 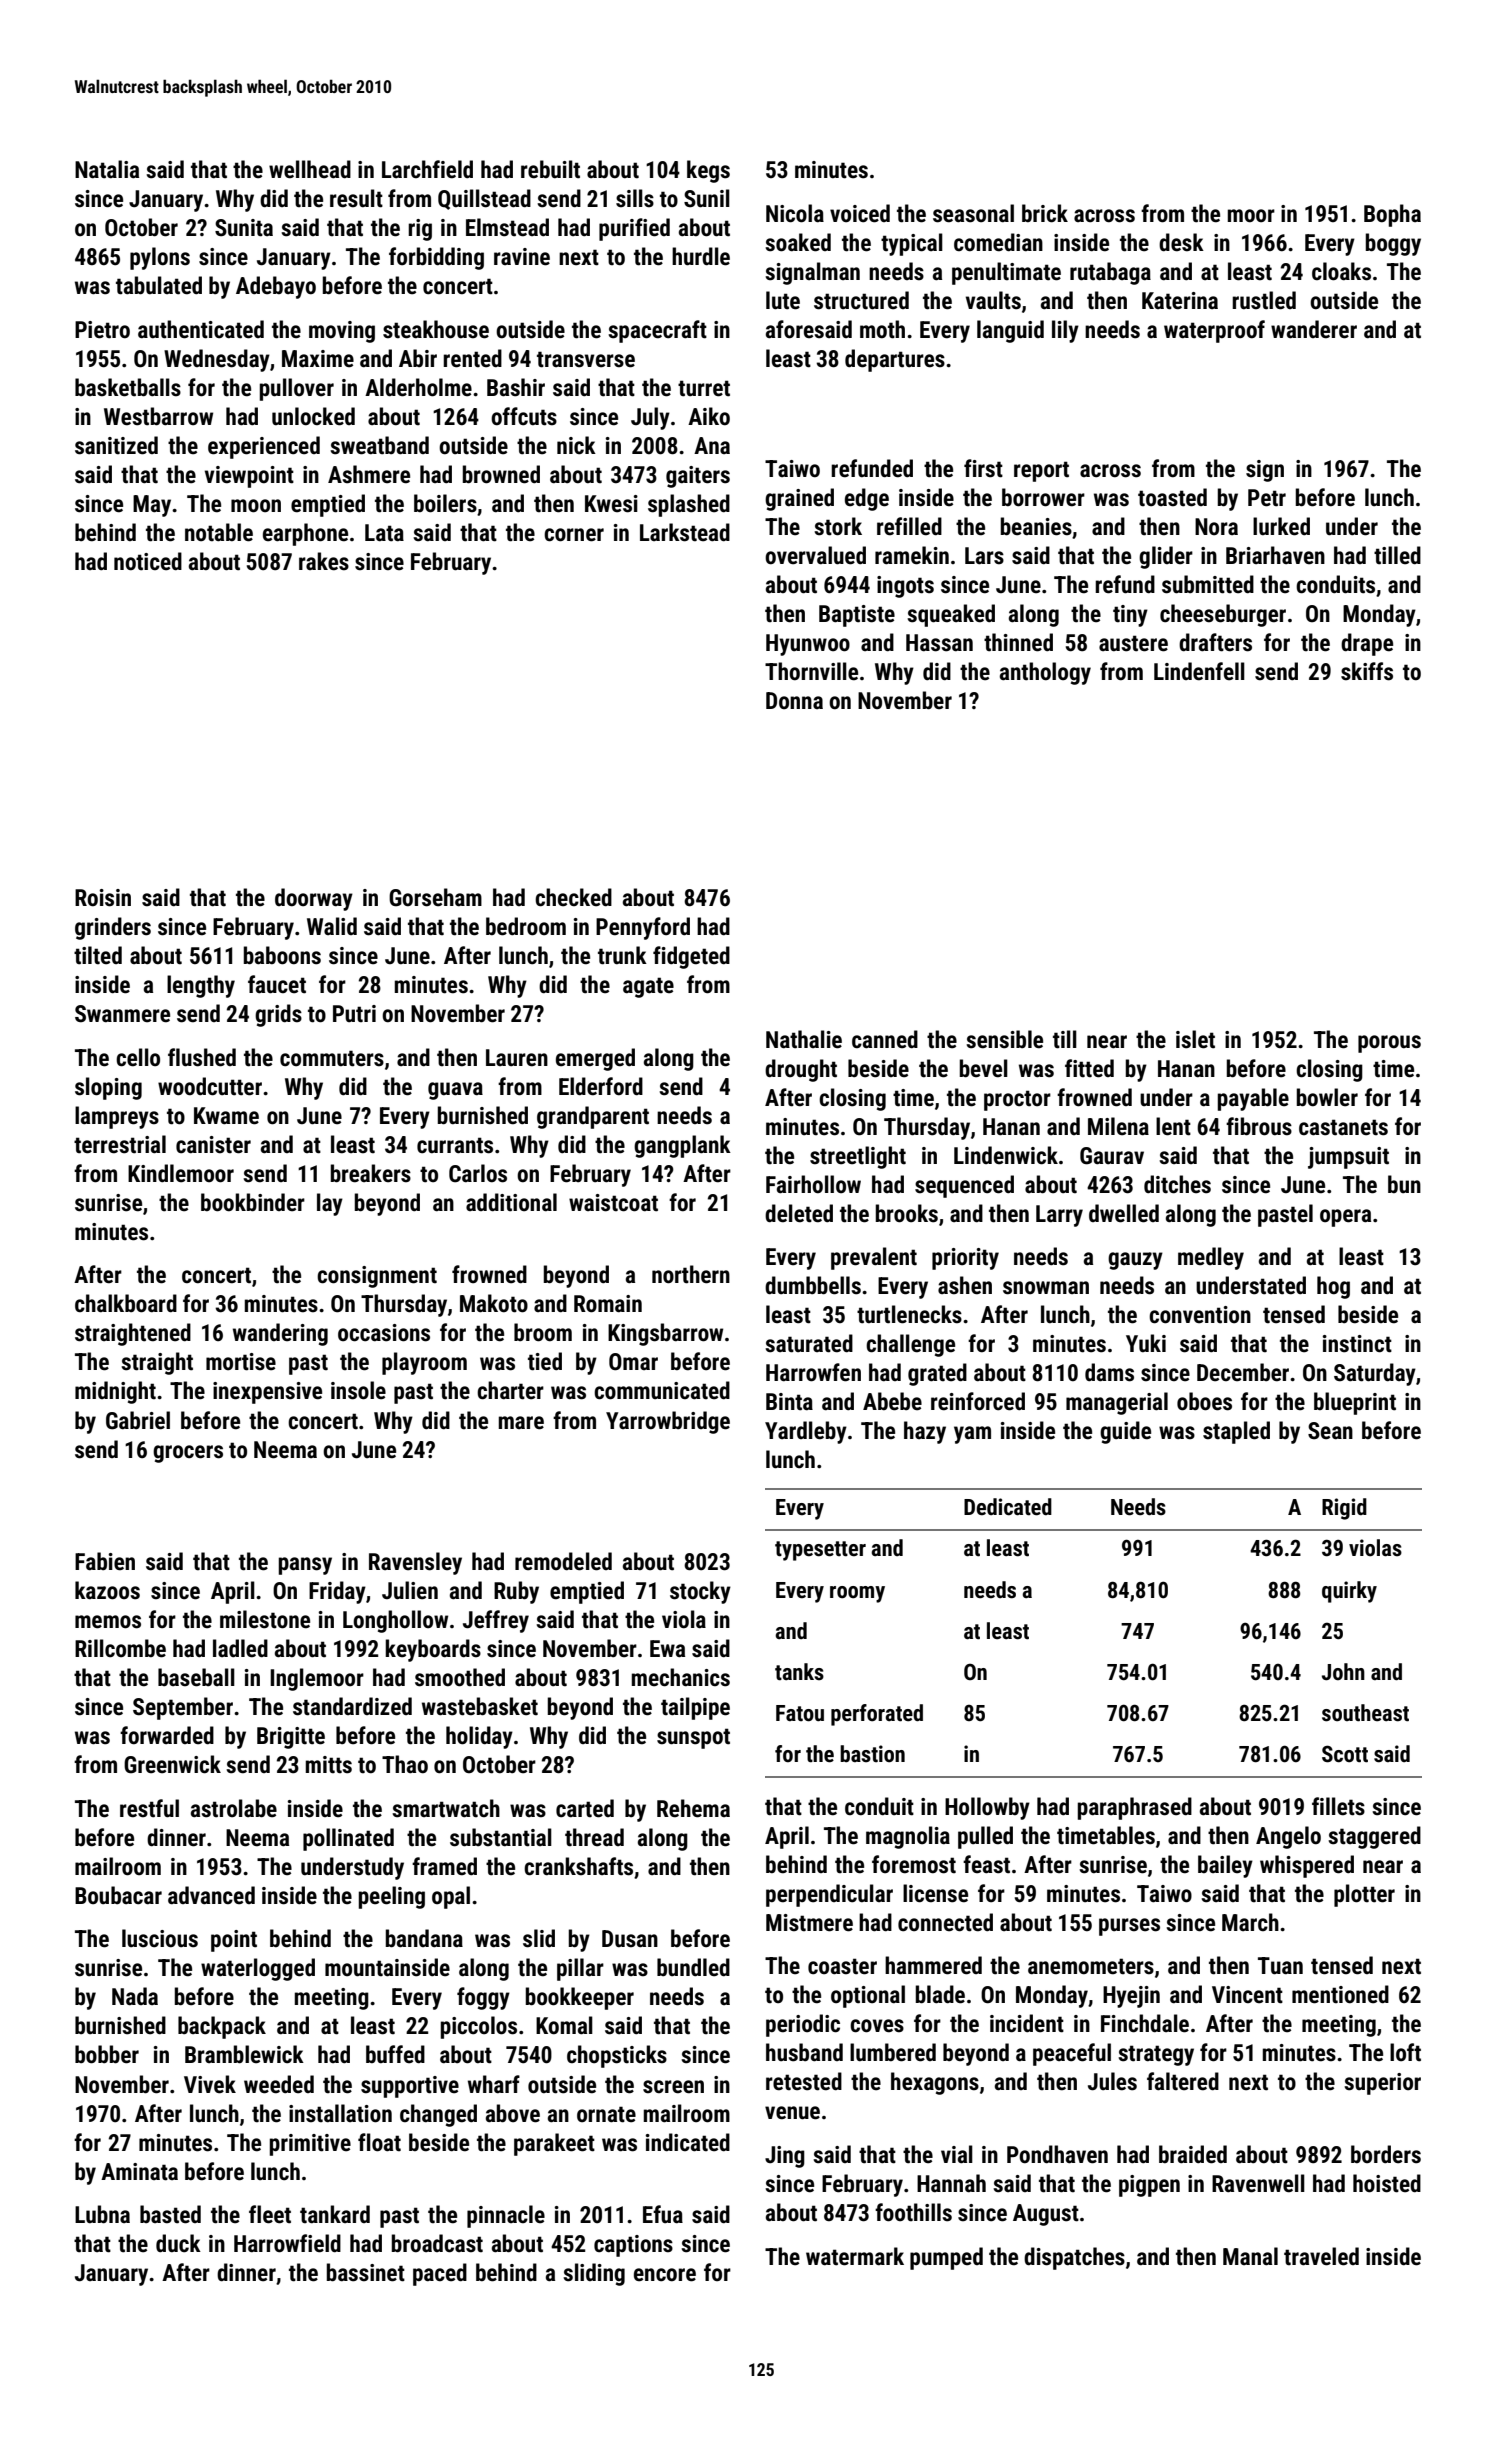 I want to click on wellhead, so click(x=310, y=169).
